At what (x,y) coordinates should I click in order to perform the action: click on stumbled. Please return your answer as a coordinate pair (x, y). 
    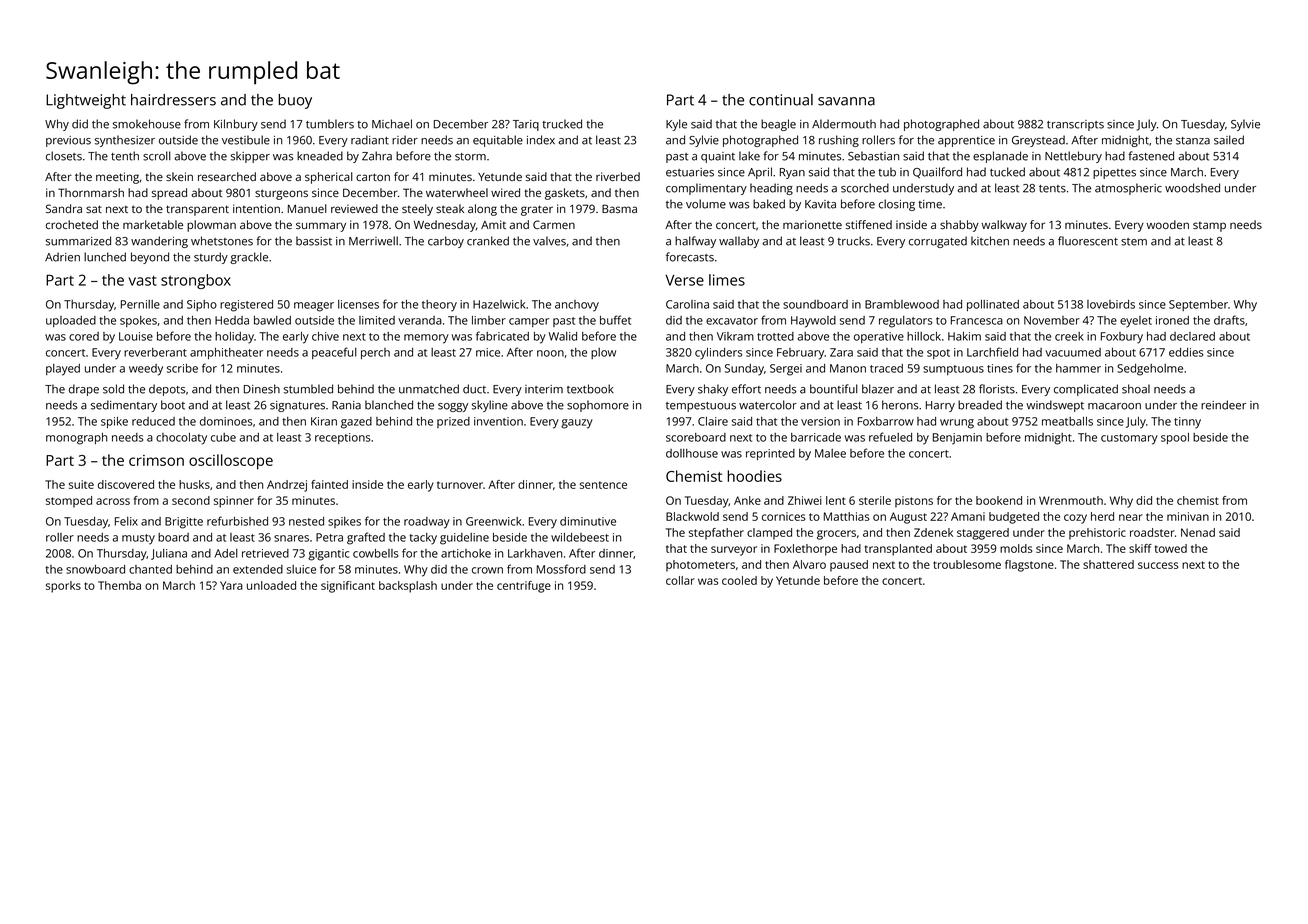
    Looking at the image, I should click on (308, 389).
